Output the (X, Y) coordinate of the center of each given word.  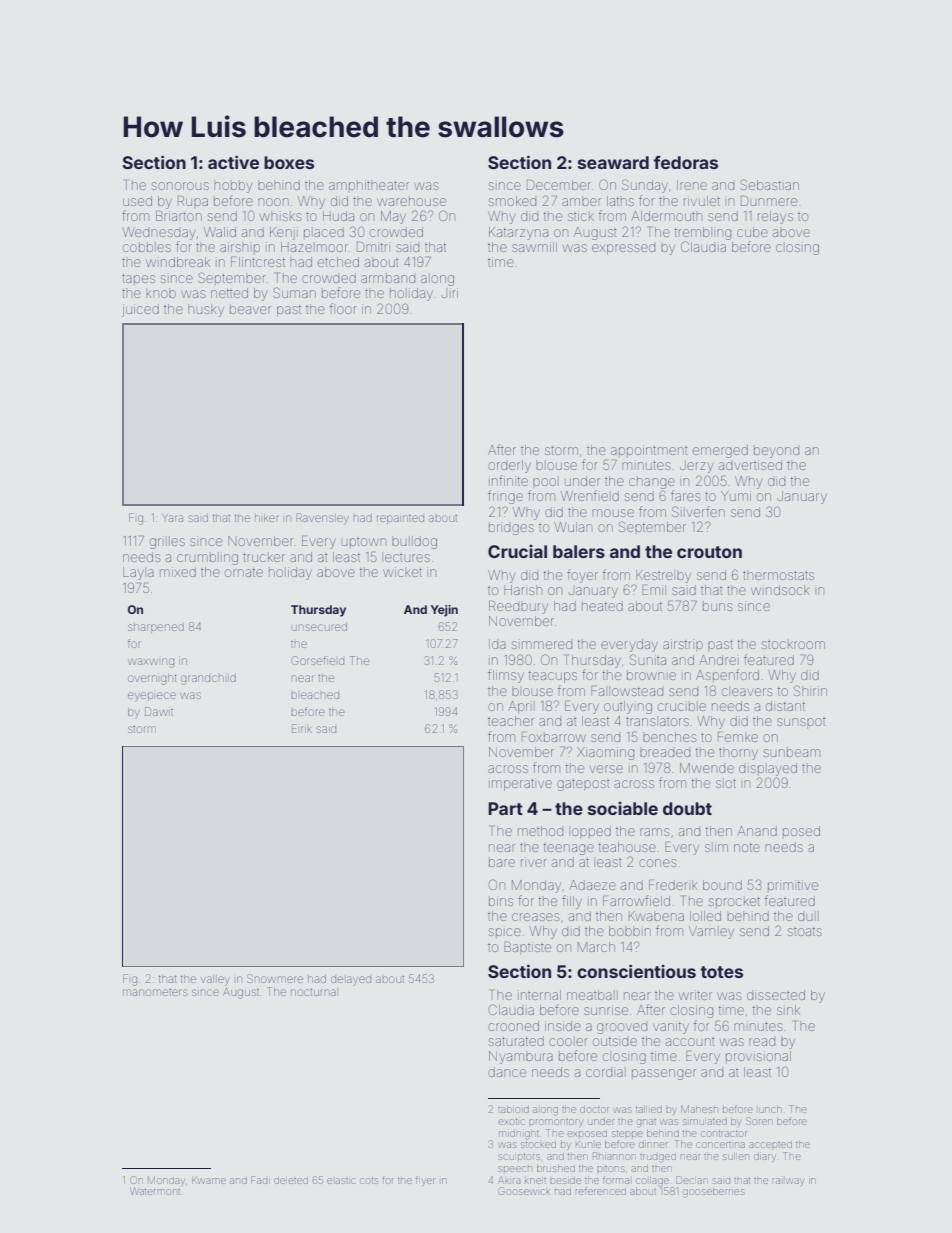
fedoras (685, 162)
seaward (613, 162)
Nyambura (521, 1057)
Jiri (450, 293)
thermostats (778, 575)
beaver (250, 310)
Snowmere (275, 978)
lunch (770, 1109)
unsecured (319, 627)
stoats (805, 931)
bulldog (414, 542)
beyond (776, 452)
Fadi (260, 1180)
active (233, 162)
